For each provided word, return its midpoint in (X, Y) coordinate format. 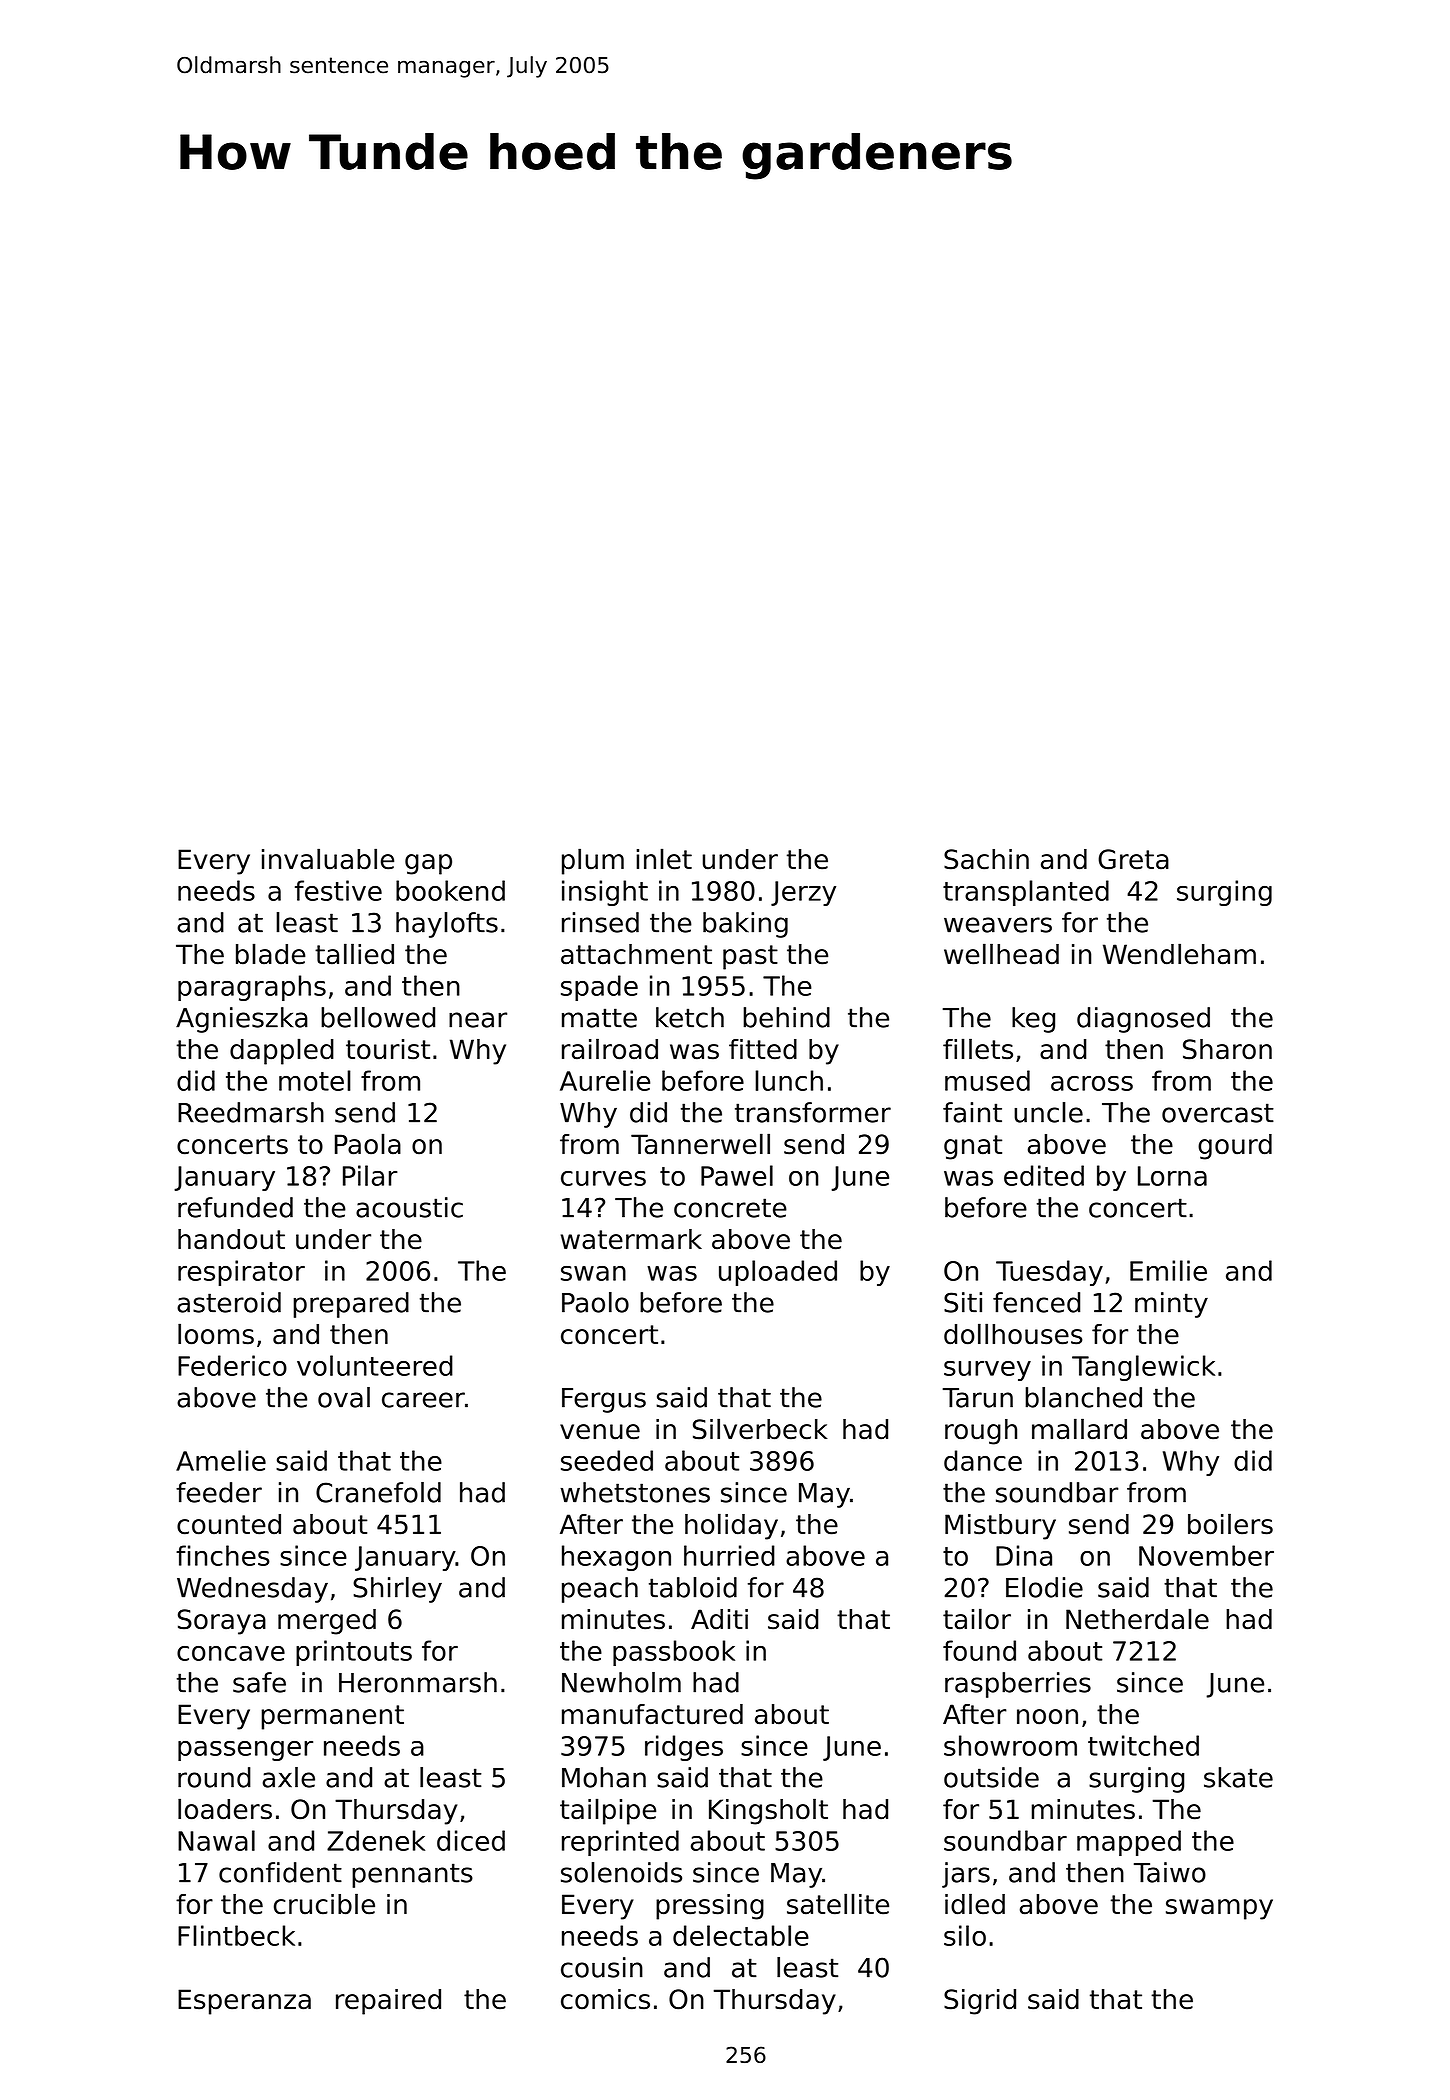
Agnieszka (242, 1020)
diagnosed (1143, 1020)
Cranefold (378, 1492)
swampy (1219, 1909)
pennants (412, 1875)
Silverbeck (760, 1429)
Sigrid (980, 2002)
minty (1171, 1305)
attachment (636, 954)
